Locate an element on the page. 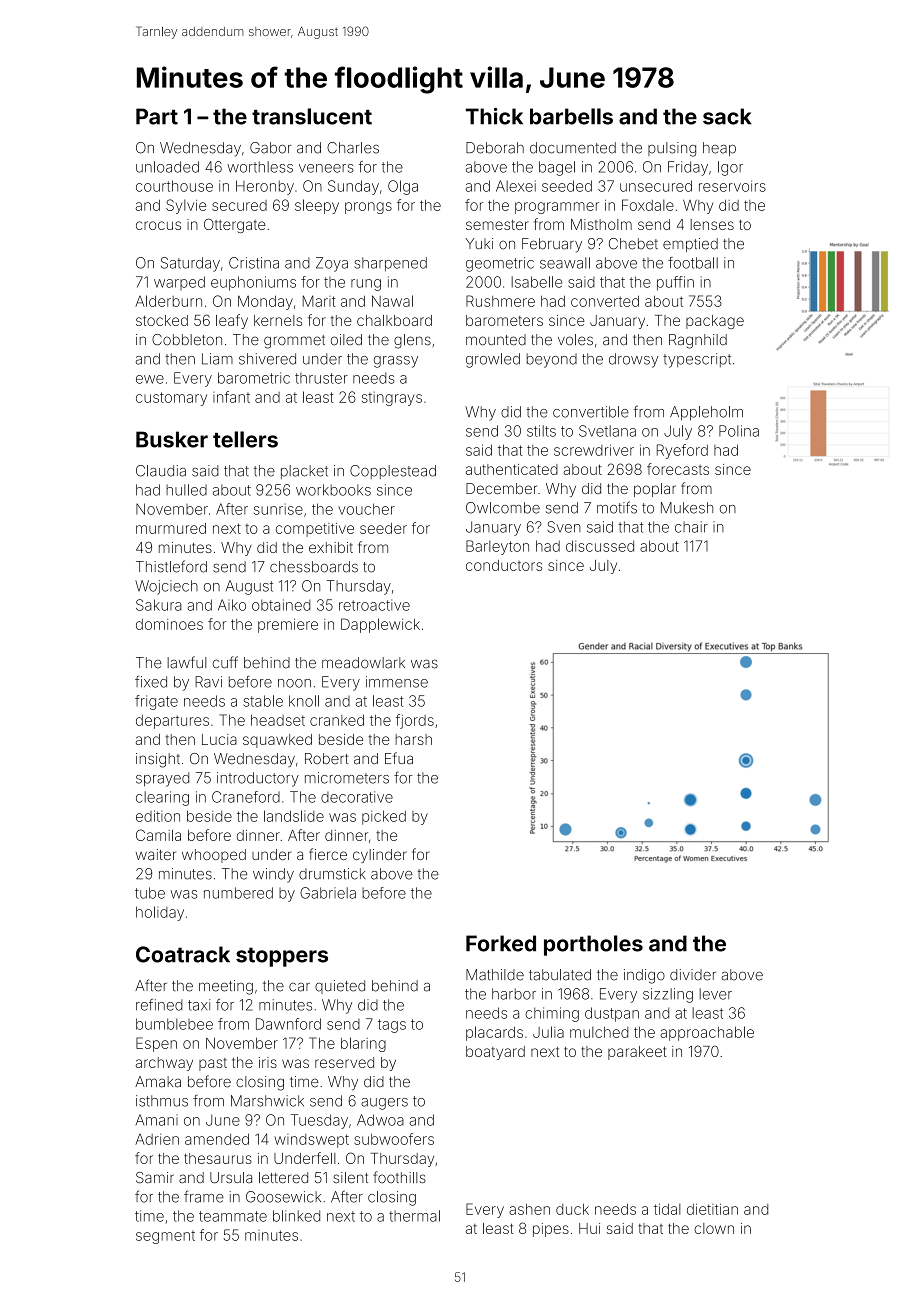 The image size is (908, 1316). blinked is located at coordinates (296, 1216).
